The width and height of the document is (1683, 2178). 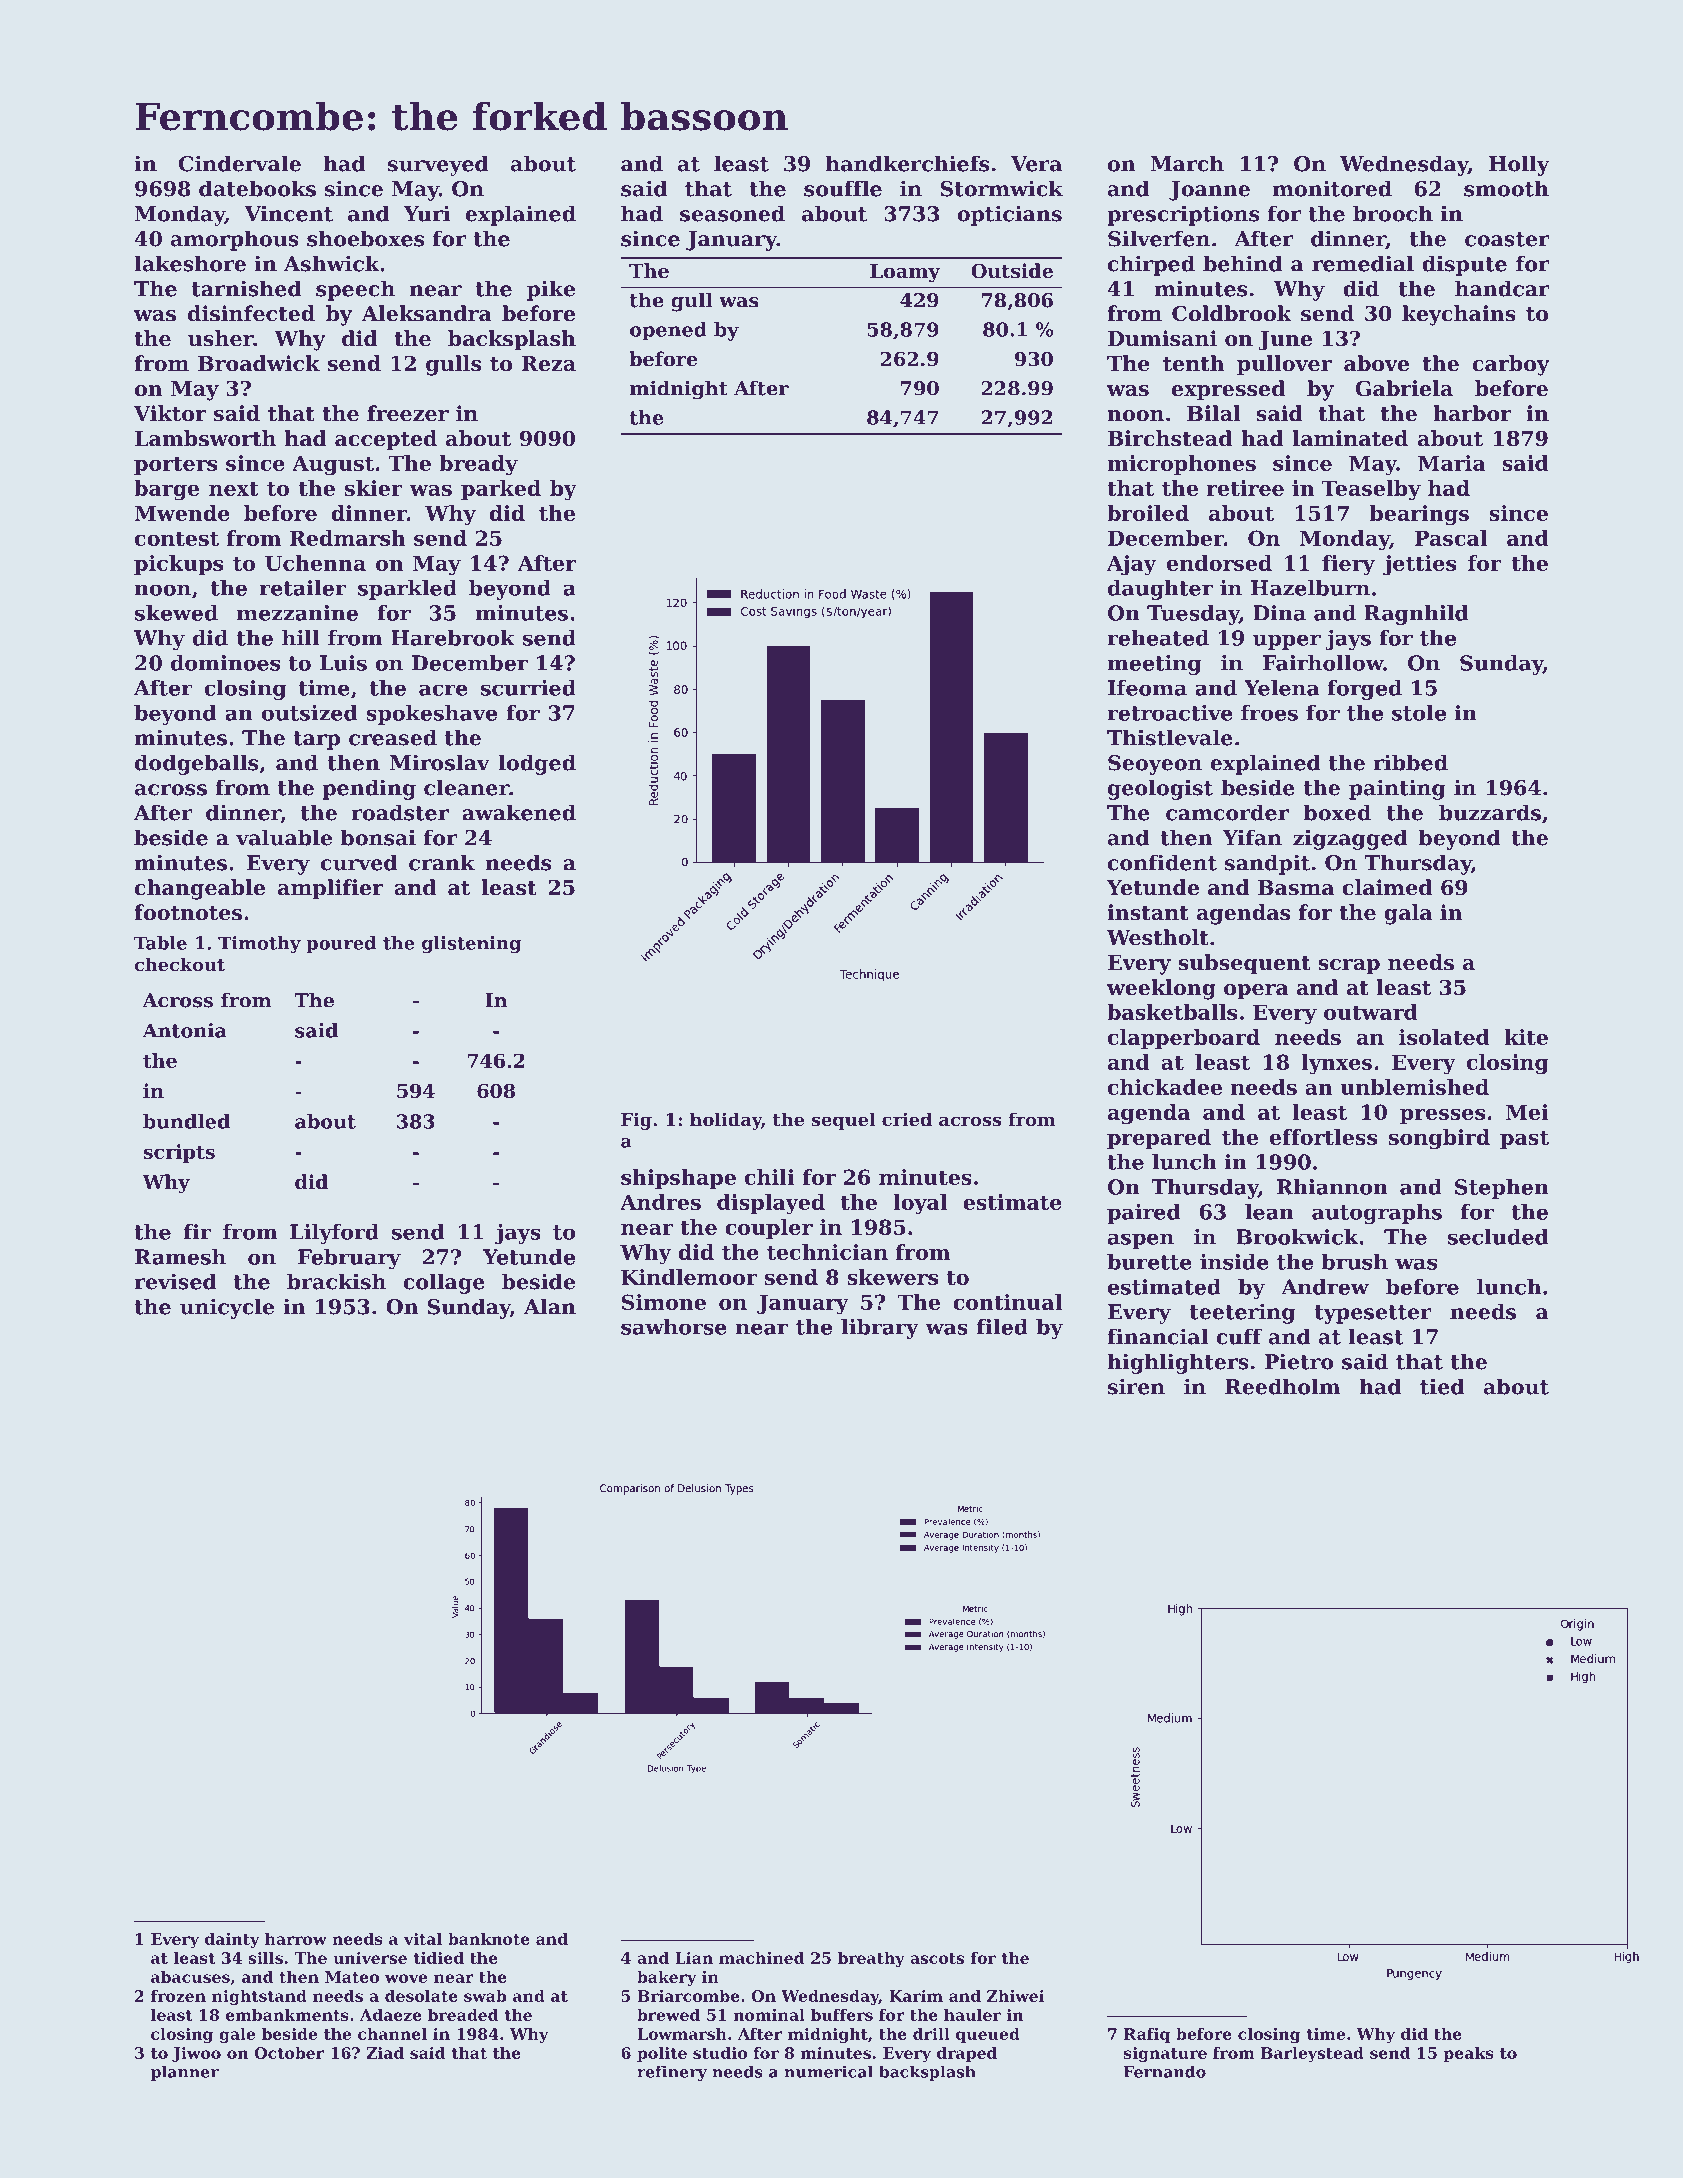 I want to click on monitored, so click(x=1332, y=188).
